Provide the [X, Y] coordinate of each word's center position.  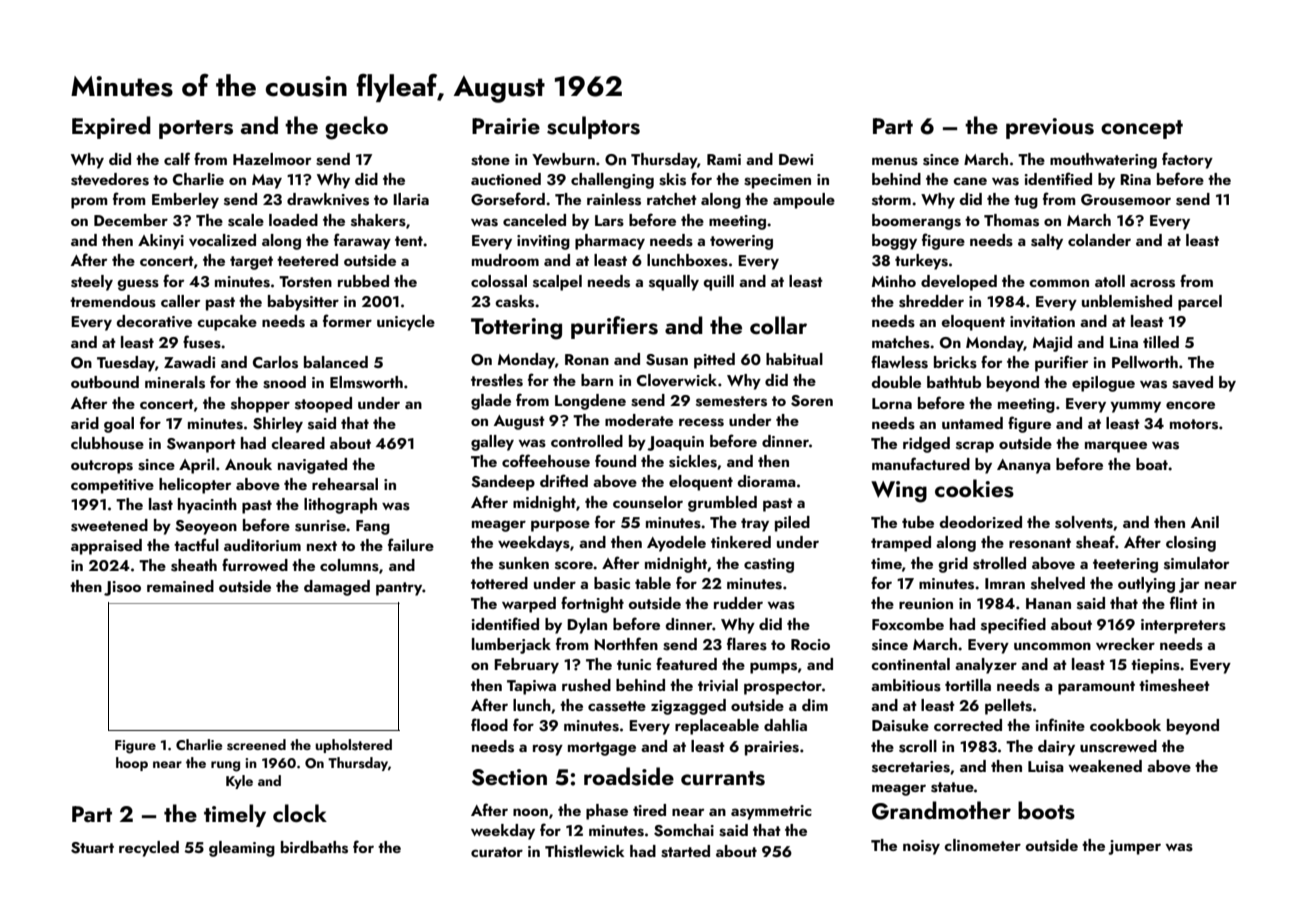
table [653, 583]
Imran [1005, 583]
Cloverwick [677, 380]
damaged [337, 588]
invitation [1042, 322]
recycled [149, 849]
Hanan [1048, 603]
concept [1142, 129]
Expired [111, 127]
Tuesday [126, 364]
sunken [524, 563]
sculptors [593, 127]
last [161, 504]
